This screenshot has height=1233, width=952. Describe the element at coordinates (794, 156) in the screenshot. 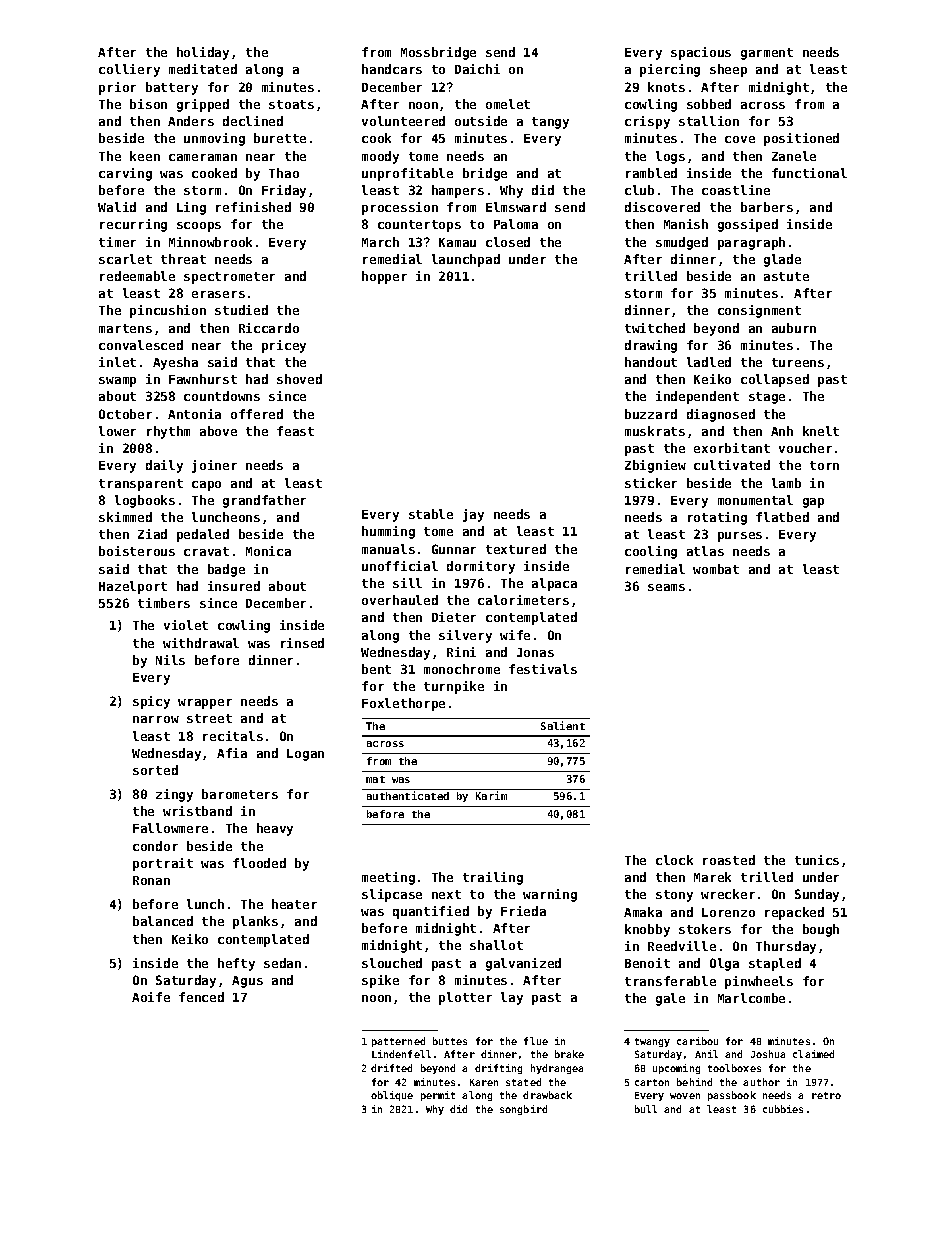

I see `Zanele` at that location.
